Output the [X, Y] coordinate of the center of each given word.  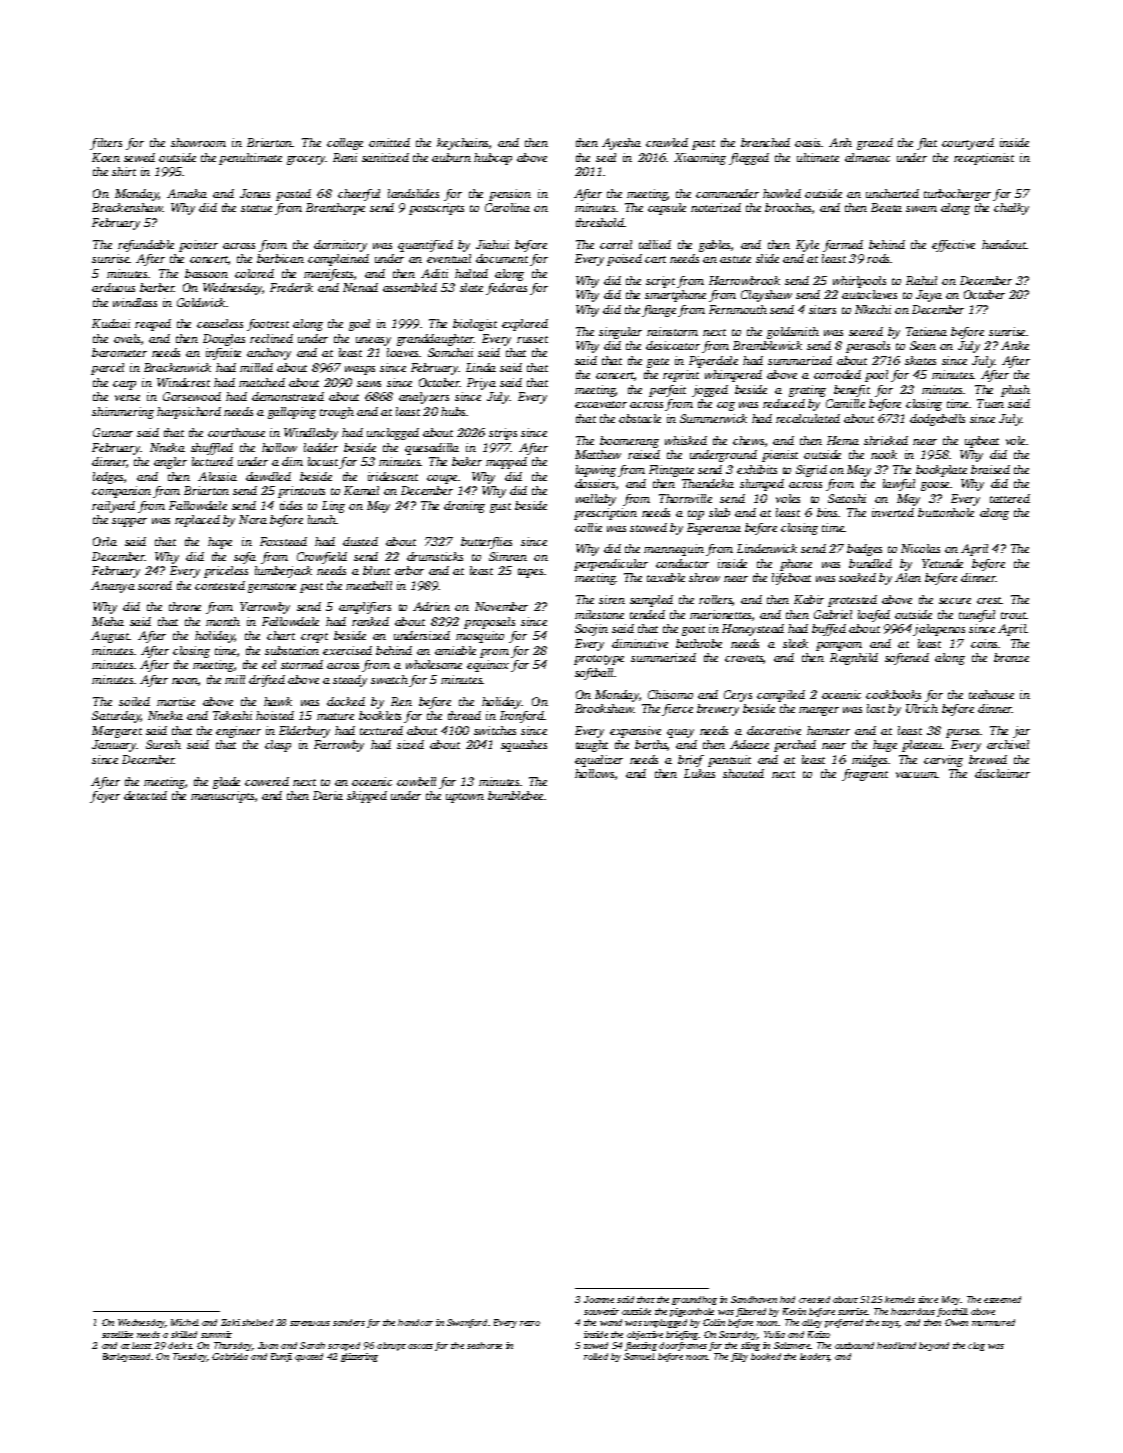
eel [269, 664]
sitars [822, 309]
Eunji [281, 1357]
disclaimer [1002, 773]
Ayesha [621, 144]
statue [256, 208]
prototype [599, 660]
